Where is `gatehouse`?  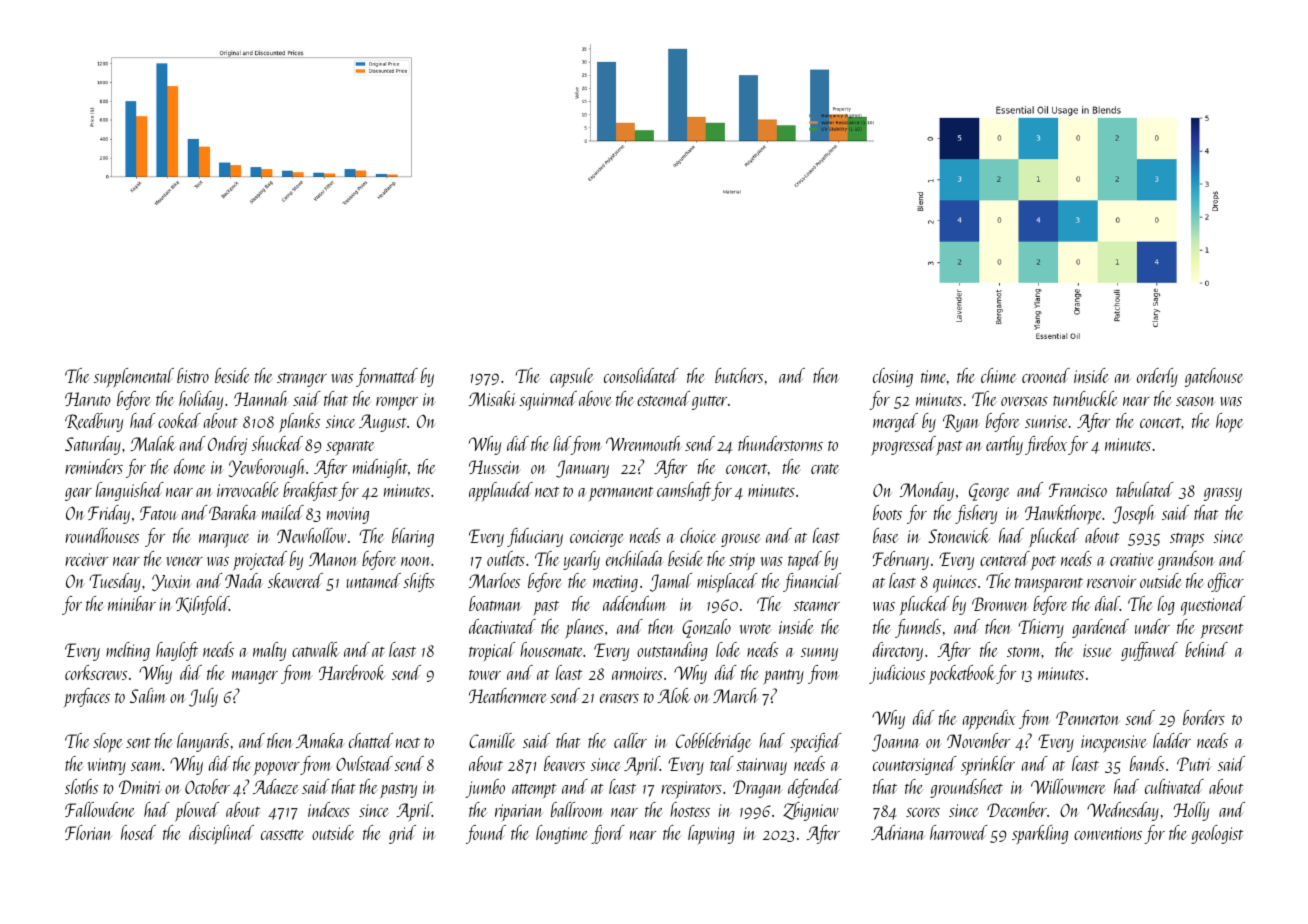
gatehouse is located at coordinates (1214, 377).
